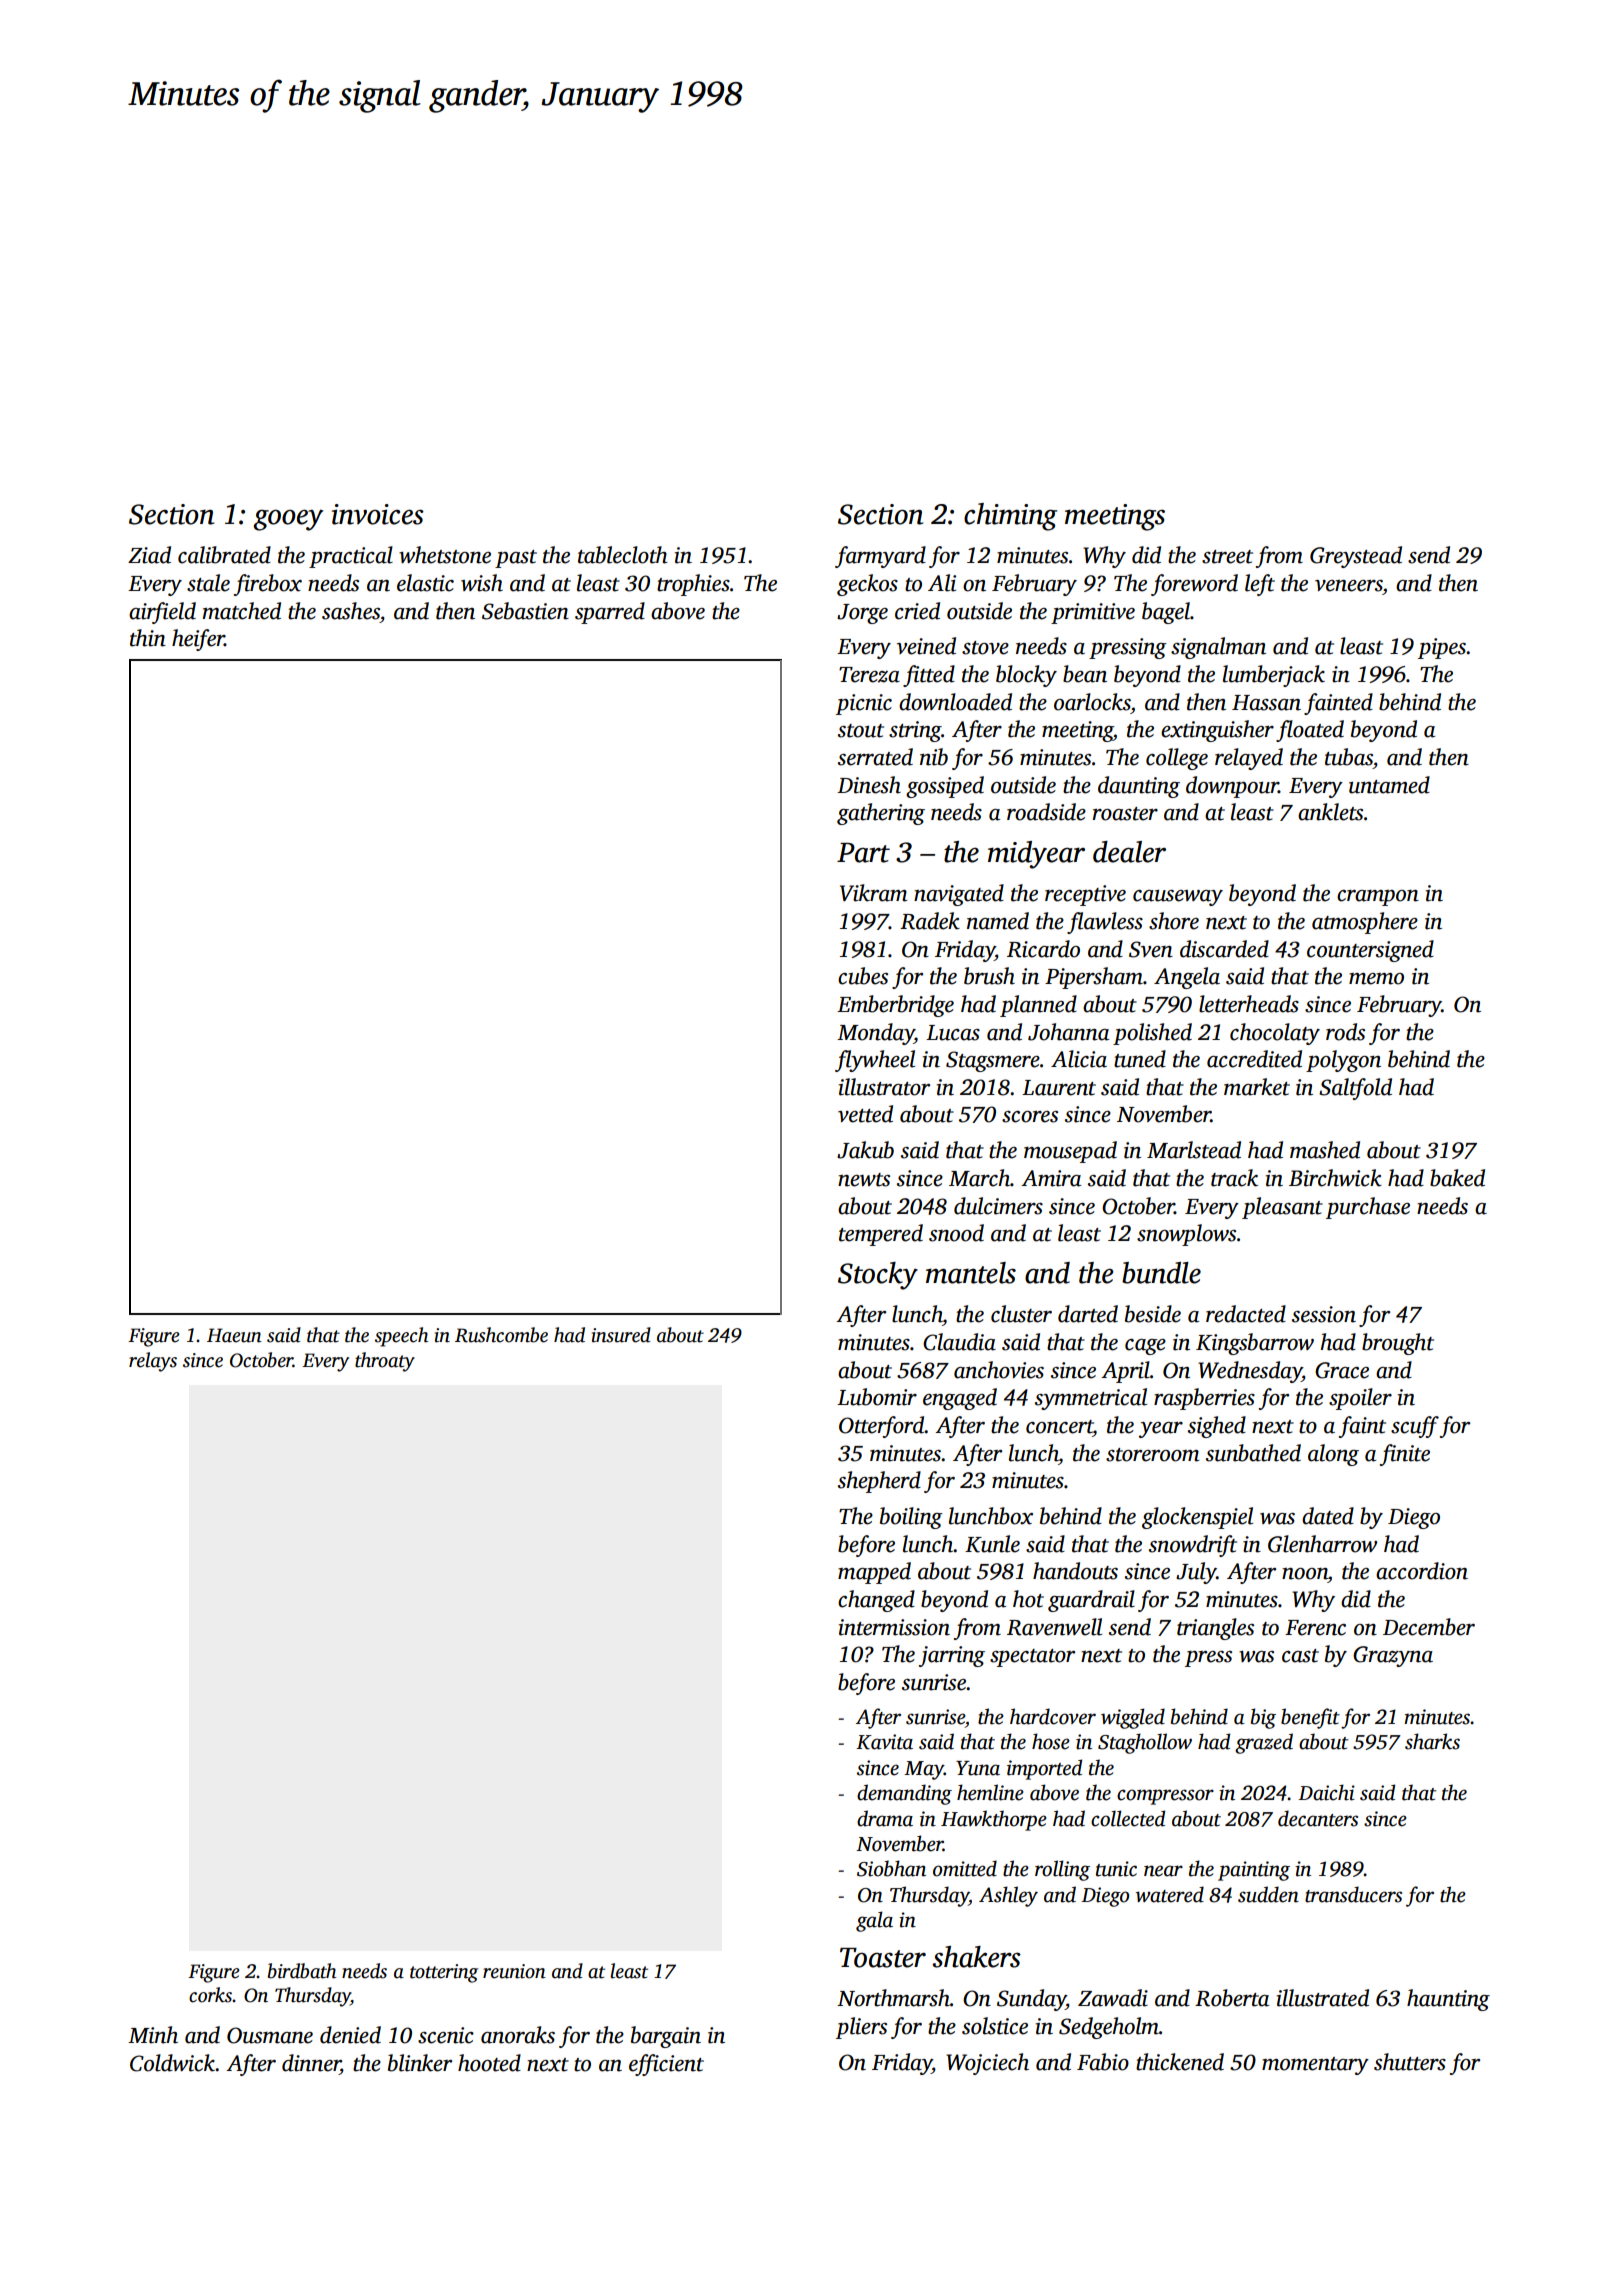 This screenshot has width=1620, height=2292. What do you see at coordinates (863, 976) in the screenshot?
I see `cubes` at bounding box center [863, 976].
